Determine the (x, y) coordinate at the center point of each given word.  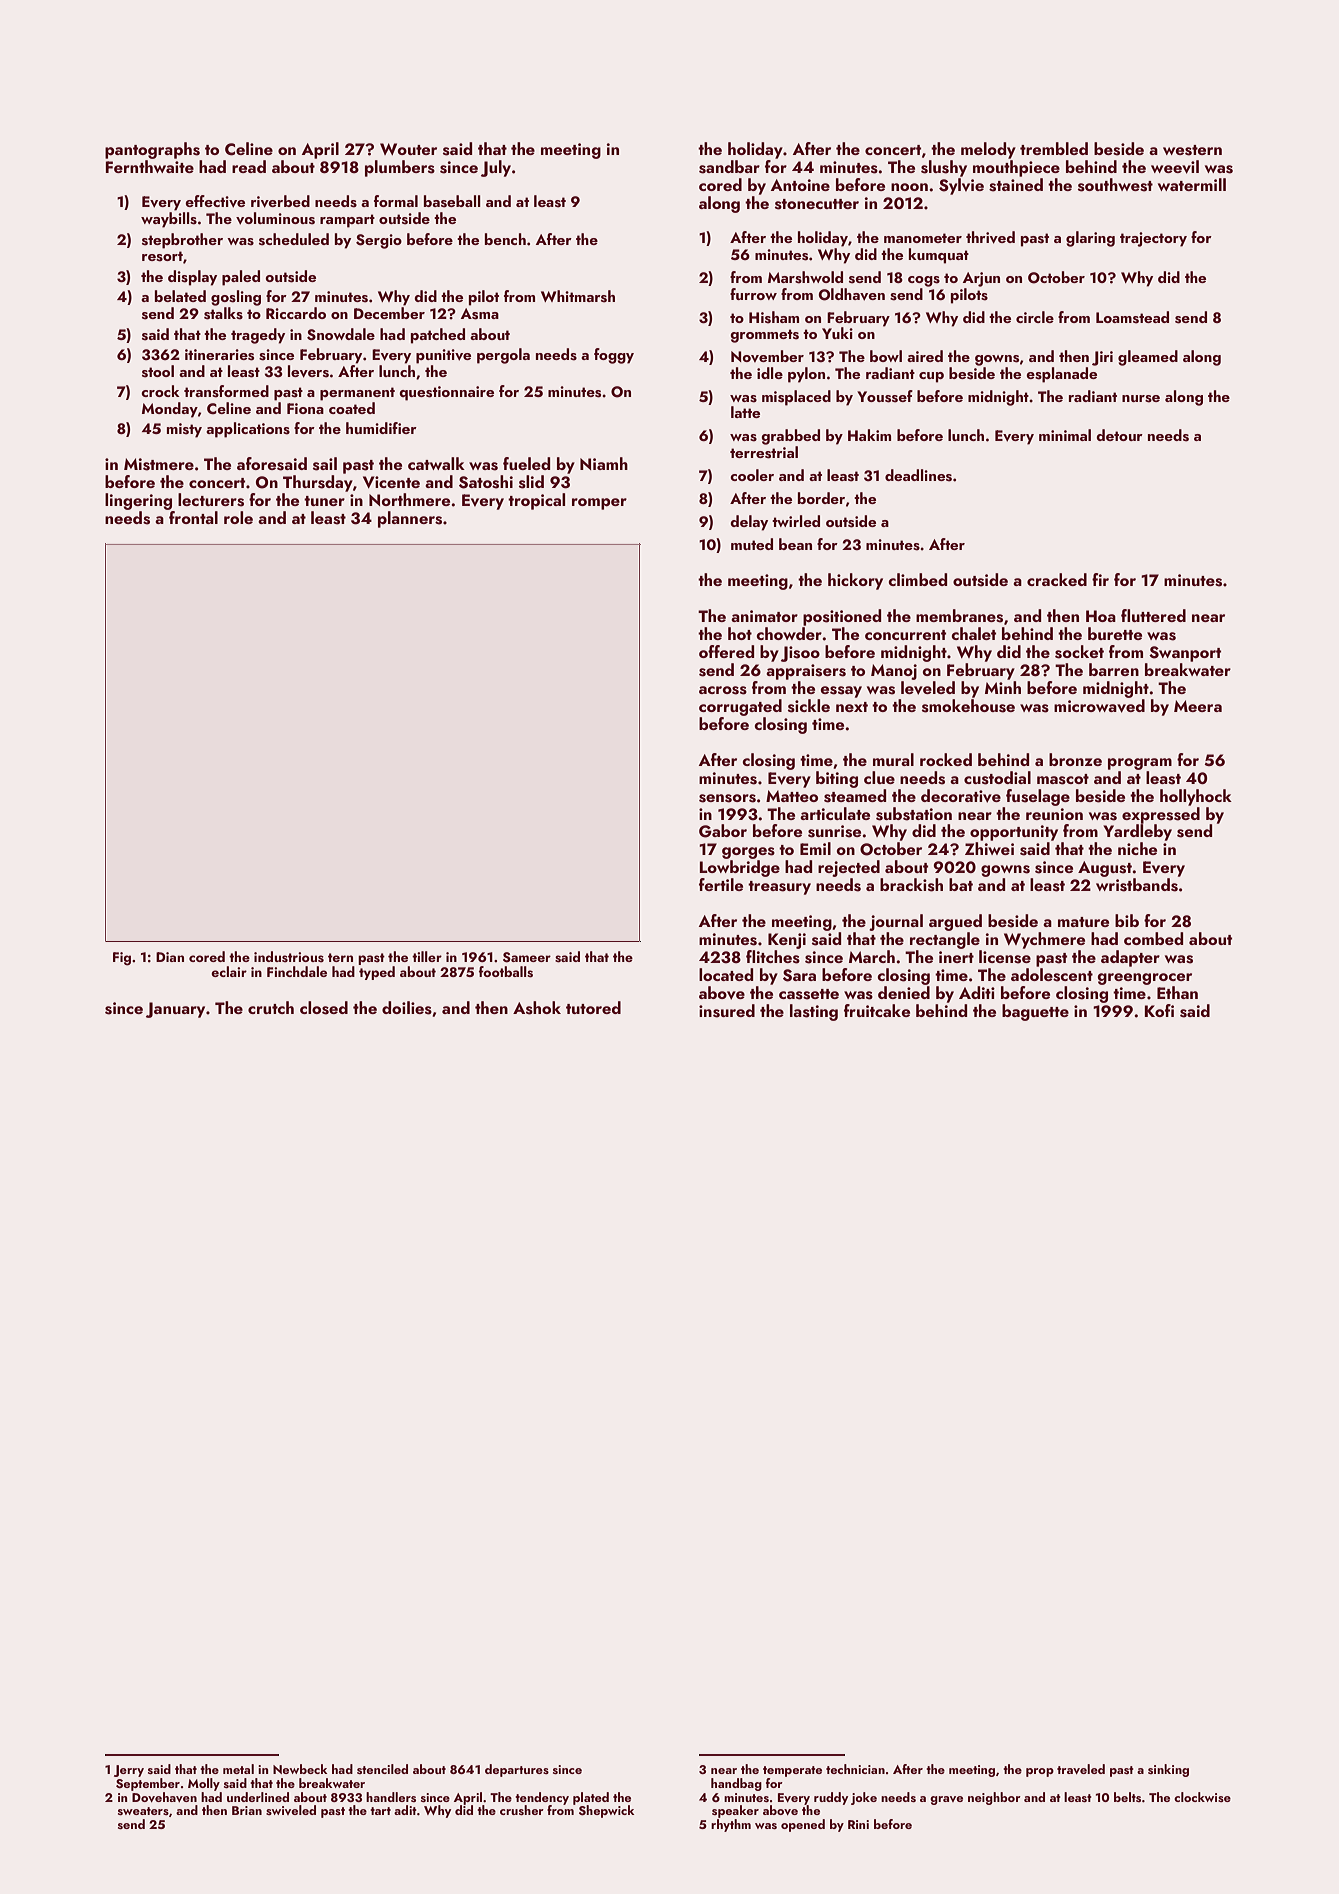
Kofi (1159, 1010)
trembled (1054, 148)
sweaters (143, 1811)
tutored (593, 1007)
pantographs (152, 150)
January (175, 1010)
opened (803, 1825)
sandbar (729, 167)
